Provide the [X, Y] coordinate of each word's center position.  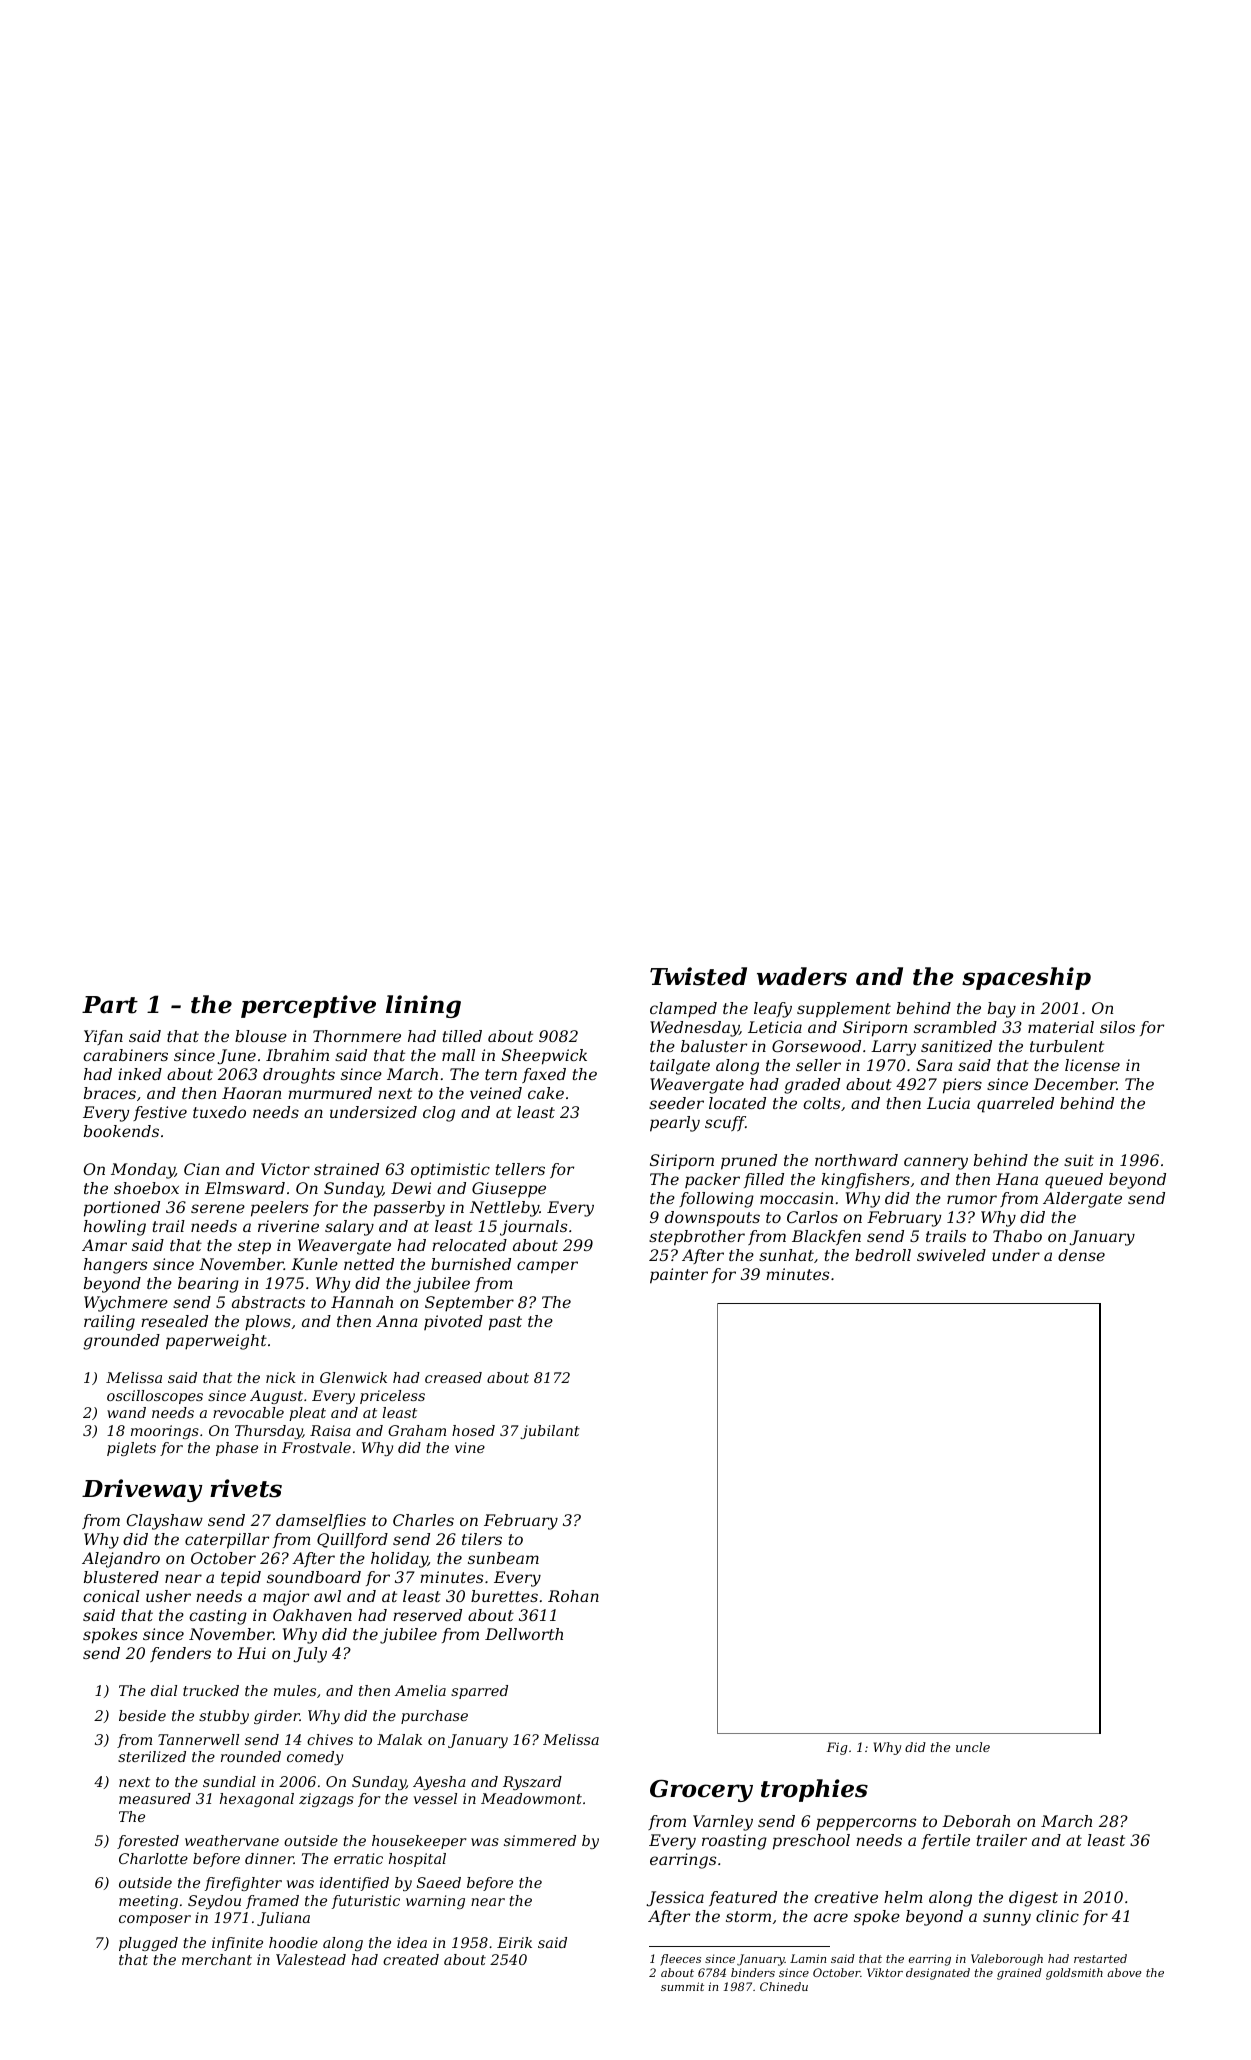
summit [682, 1986]
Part [110, 1005]
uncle [973, 1747]
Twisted [698, 976]
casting [218, 1617]
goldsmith [1074, 1974]
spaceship [1026, 978]
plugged [148, 1944]
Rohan [573, 1596]
